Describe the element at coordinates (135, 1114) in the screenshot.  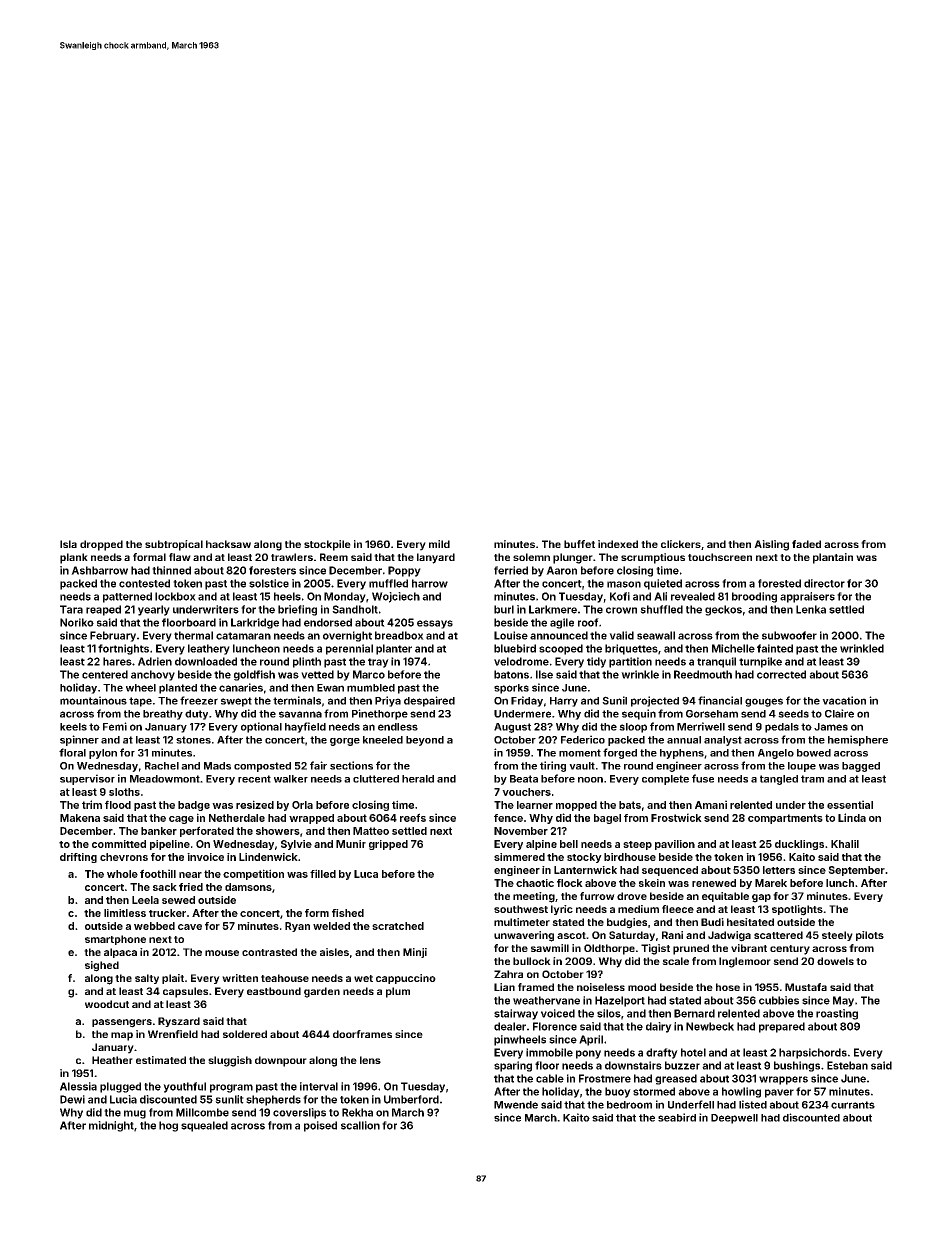
I see `mug` at that location.
